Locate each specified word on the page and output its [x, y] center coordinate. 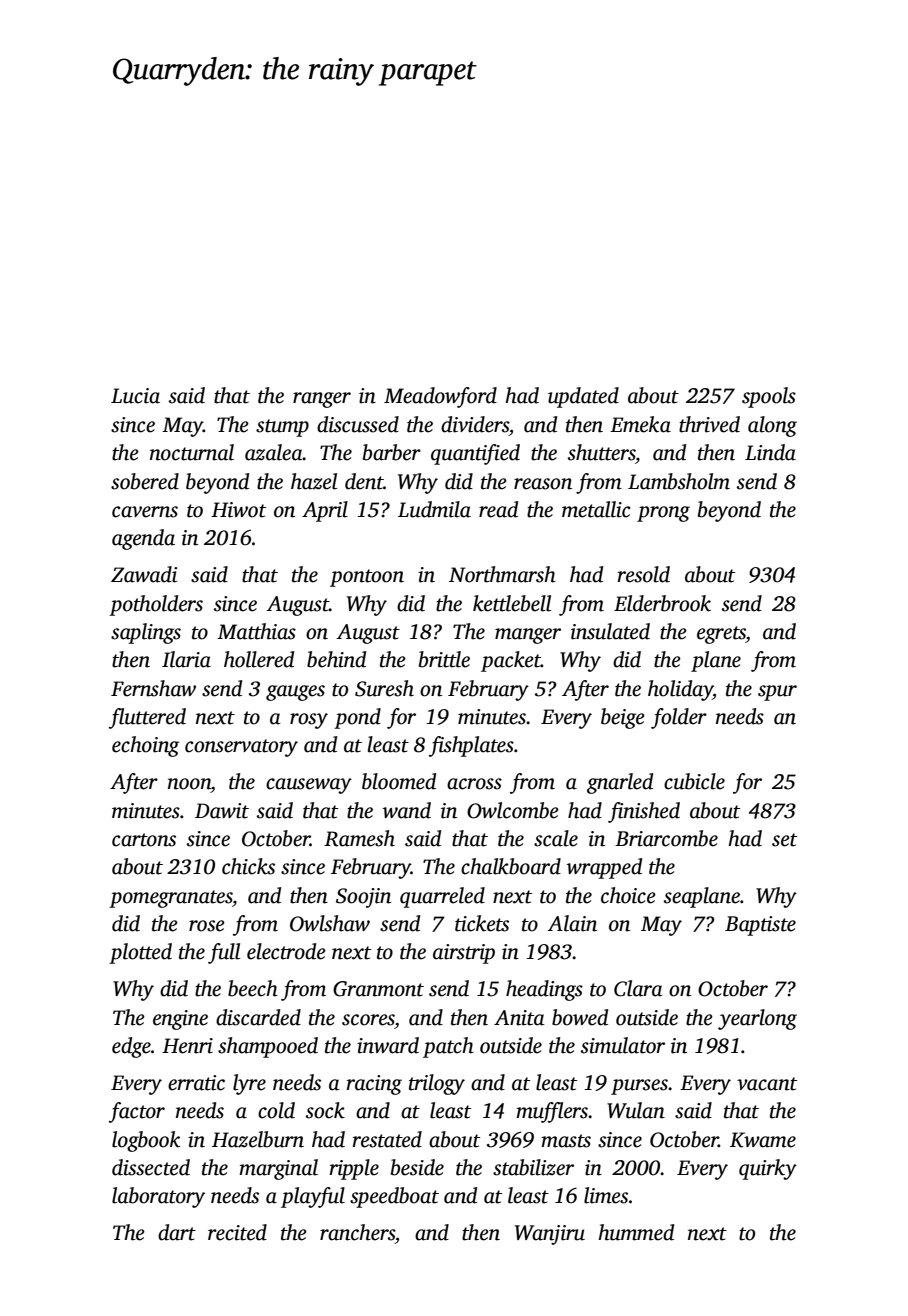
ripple [354, 1169]
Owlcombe [513, 810]
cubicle [694, 781]
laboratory [158, 1197]
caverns [145, 512]
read [498, 509]
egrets [721, 635]
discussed [358, 424]
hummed [636, 1232]
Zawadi [144, 574]
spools [769, 397]
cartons [144, 840]
